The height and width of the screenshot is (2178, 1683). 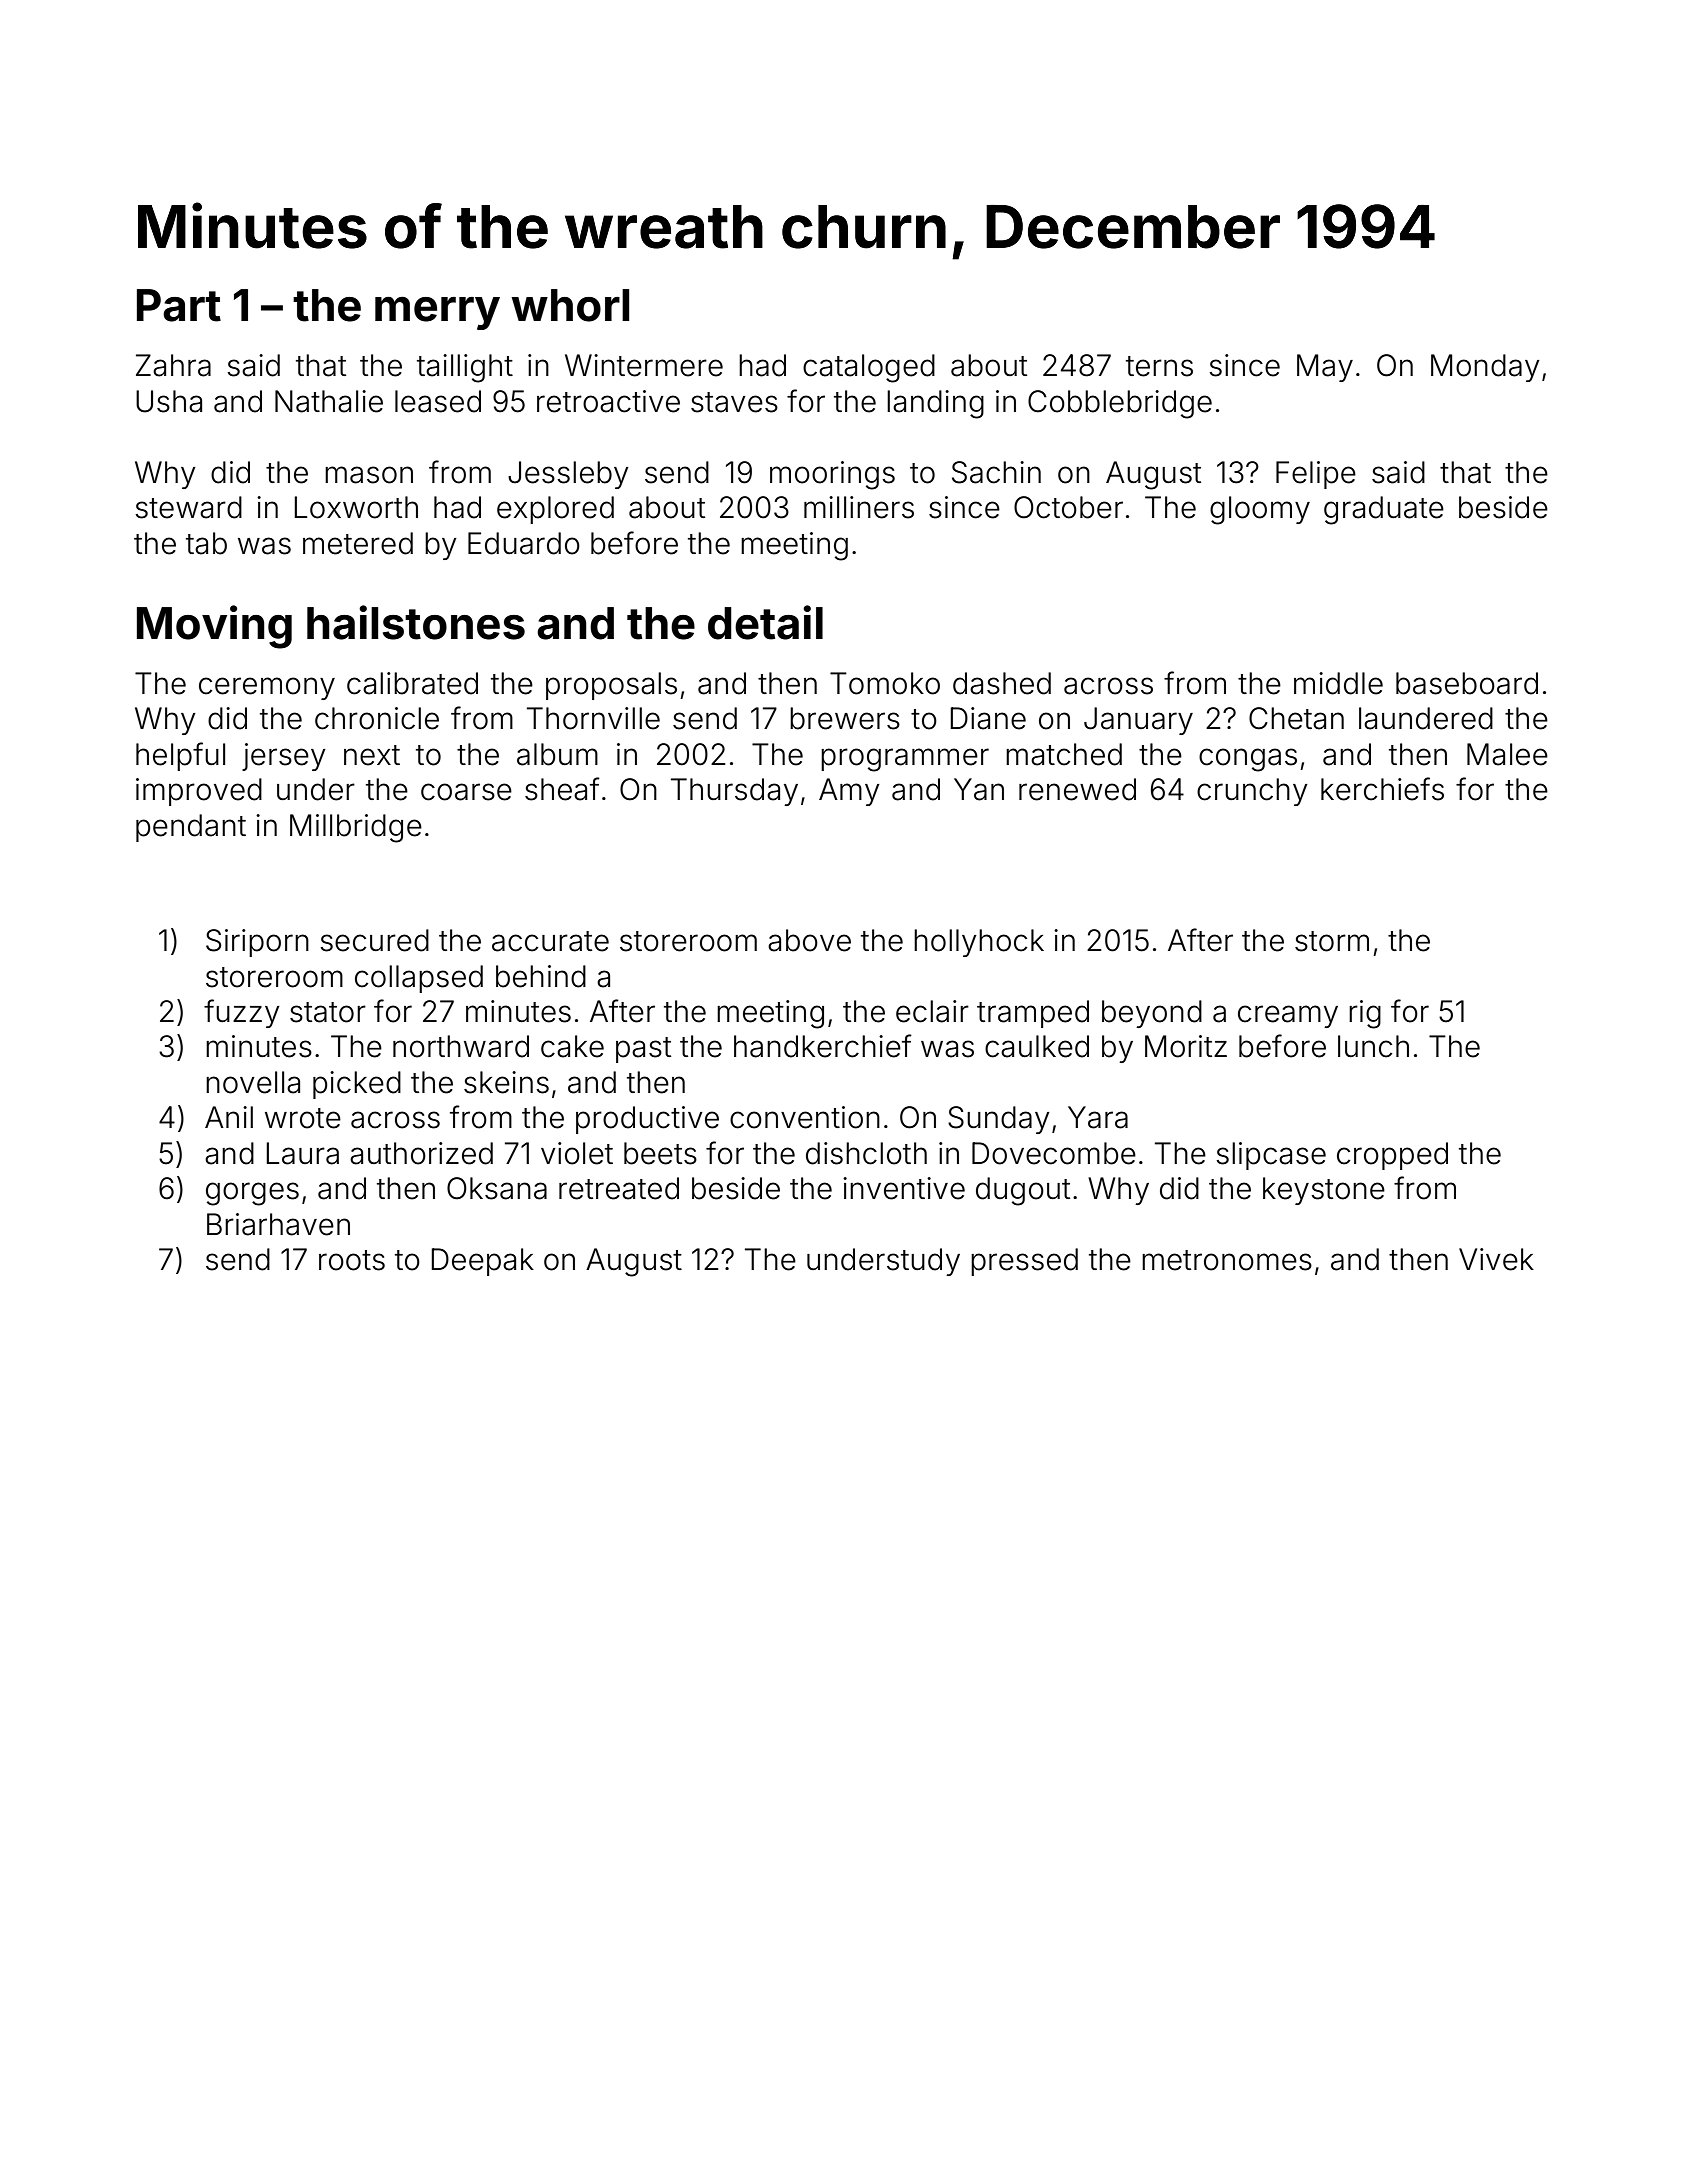 I want to click on May, so click(x=1325, y=368).
